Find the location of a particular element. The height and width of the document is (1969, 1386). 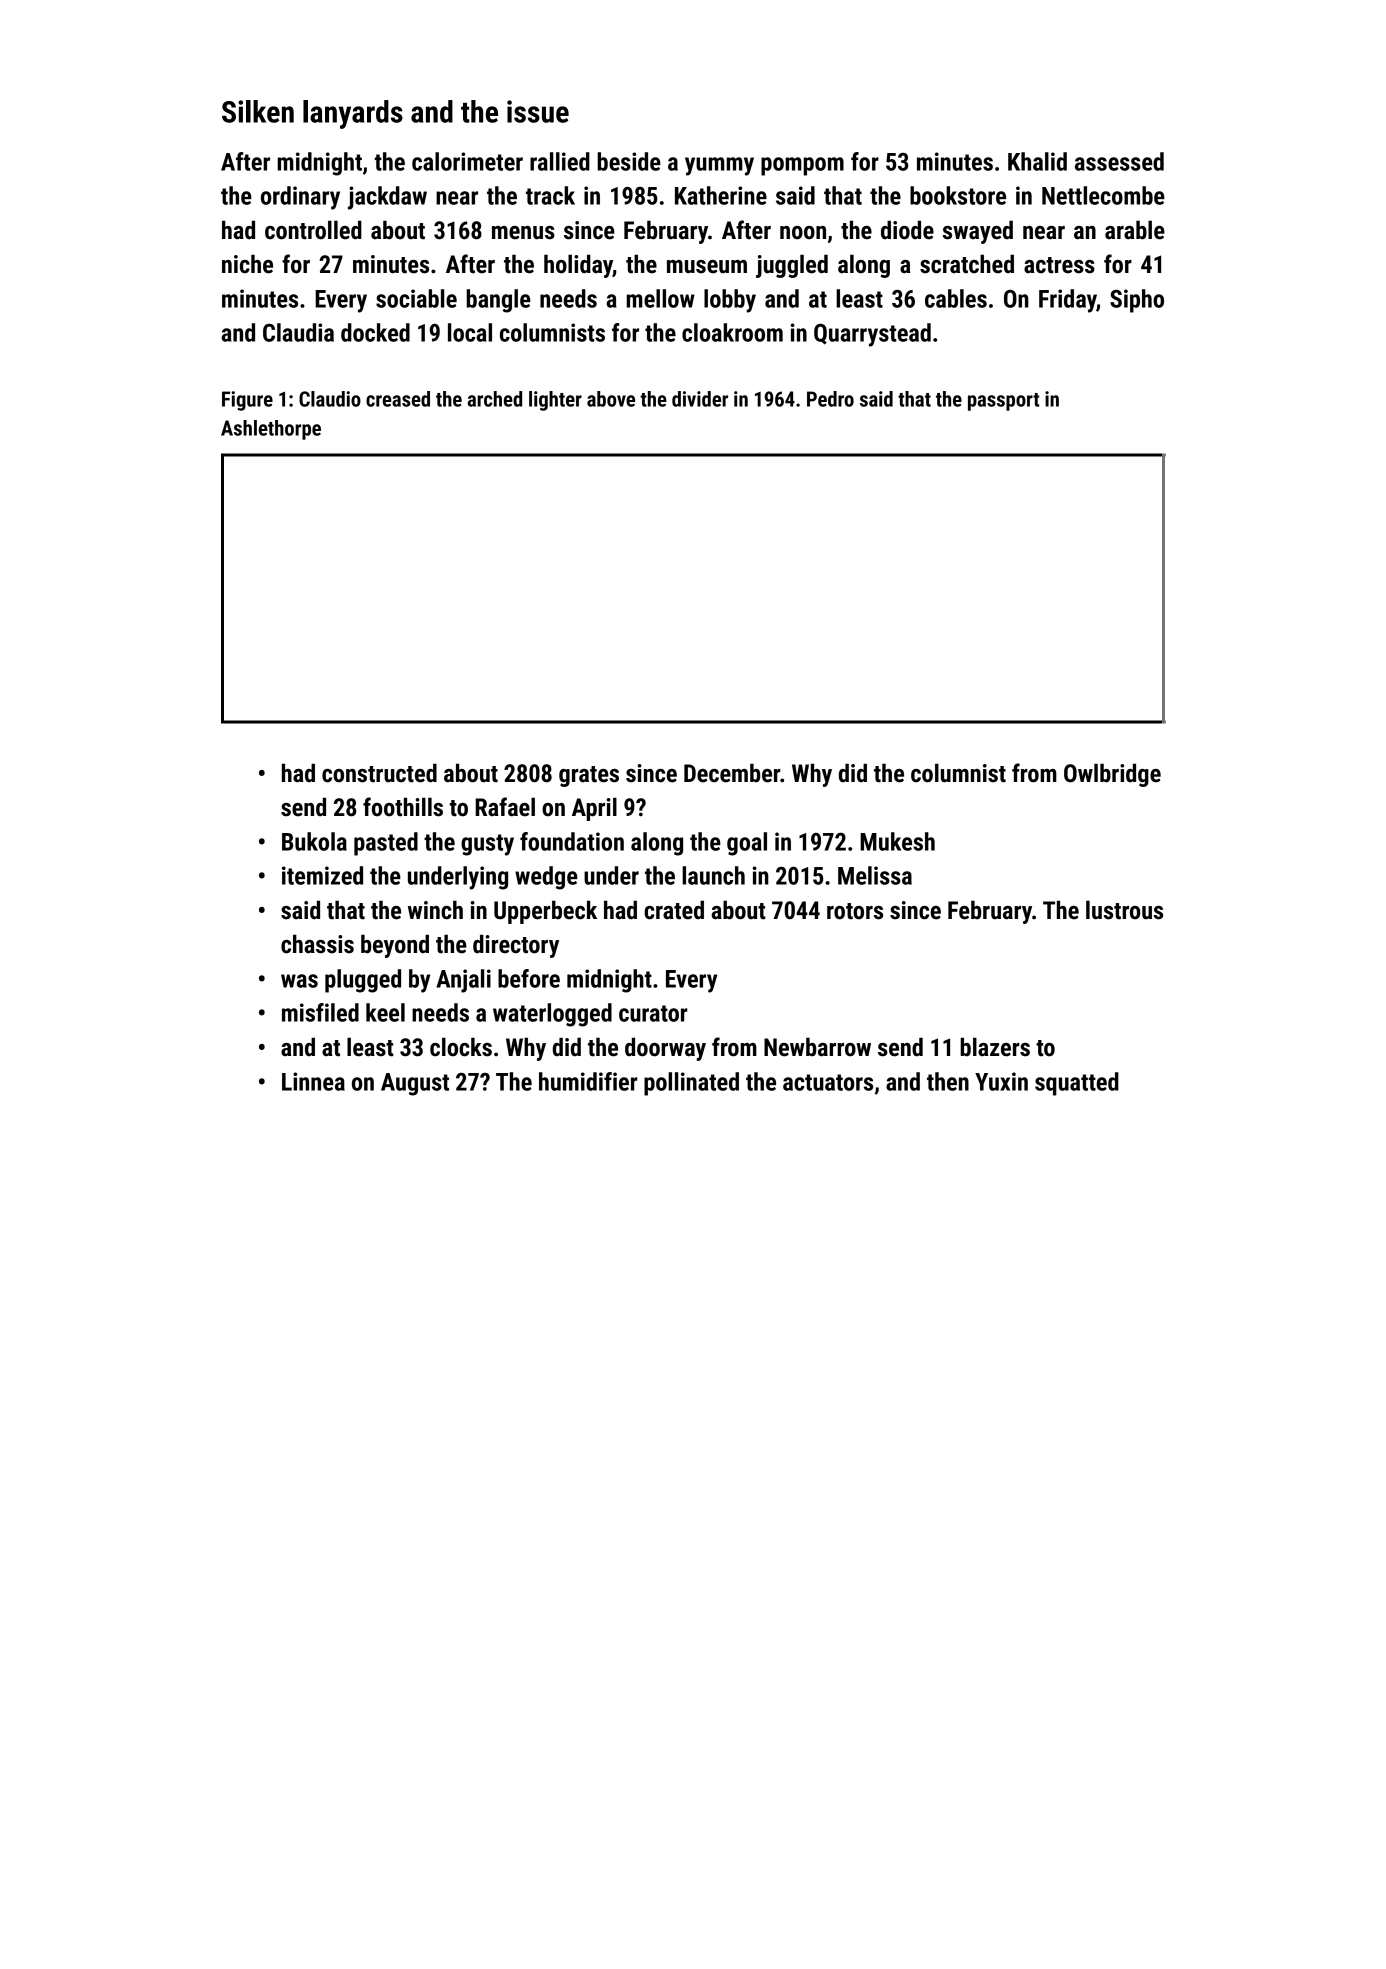

Pedro is located at coordinates (830, 399).
